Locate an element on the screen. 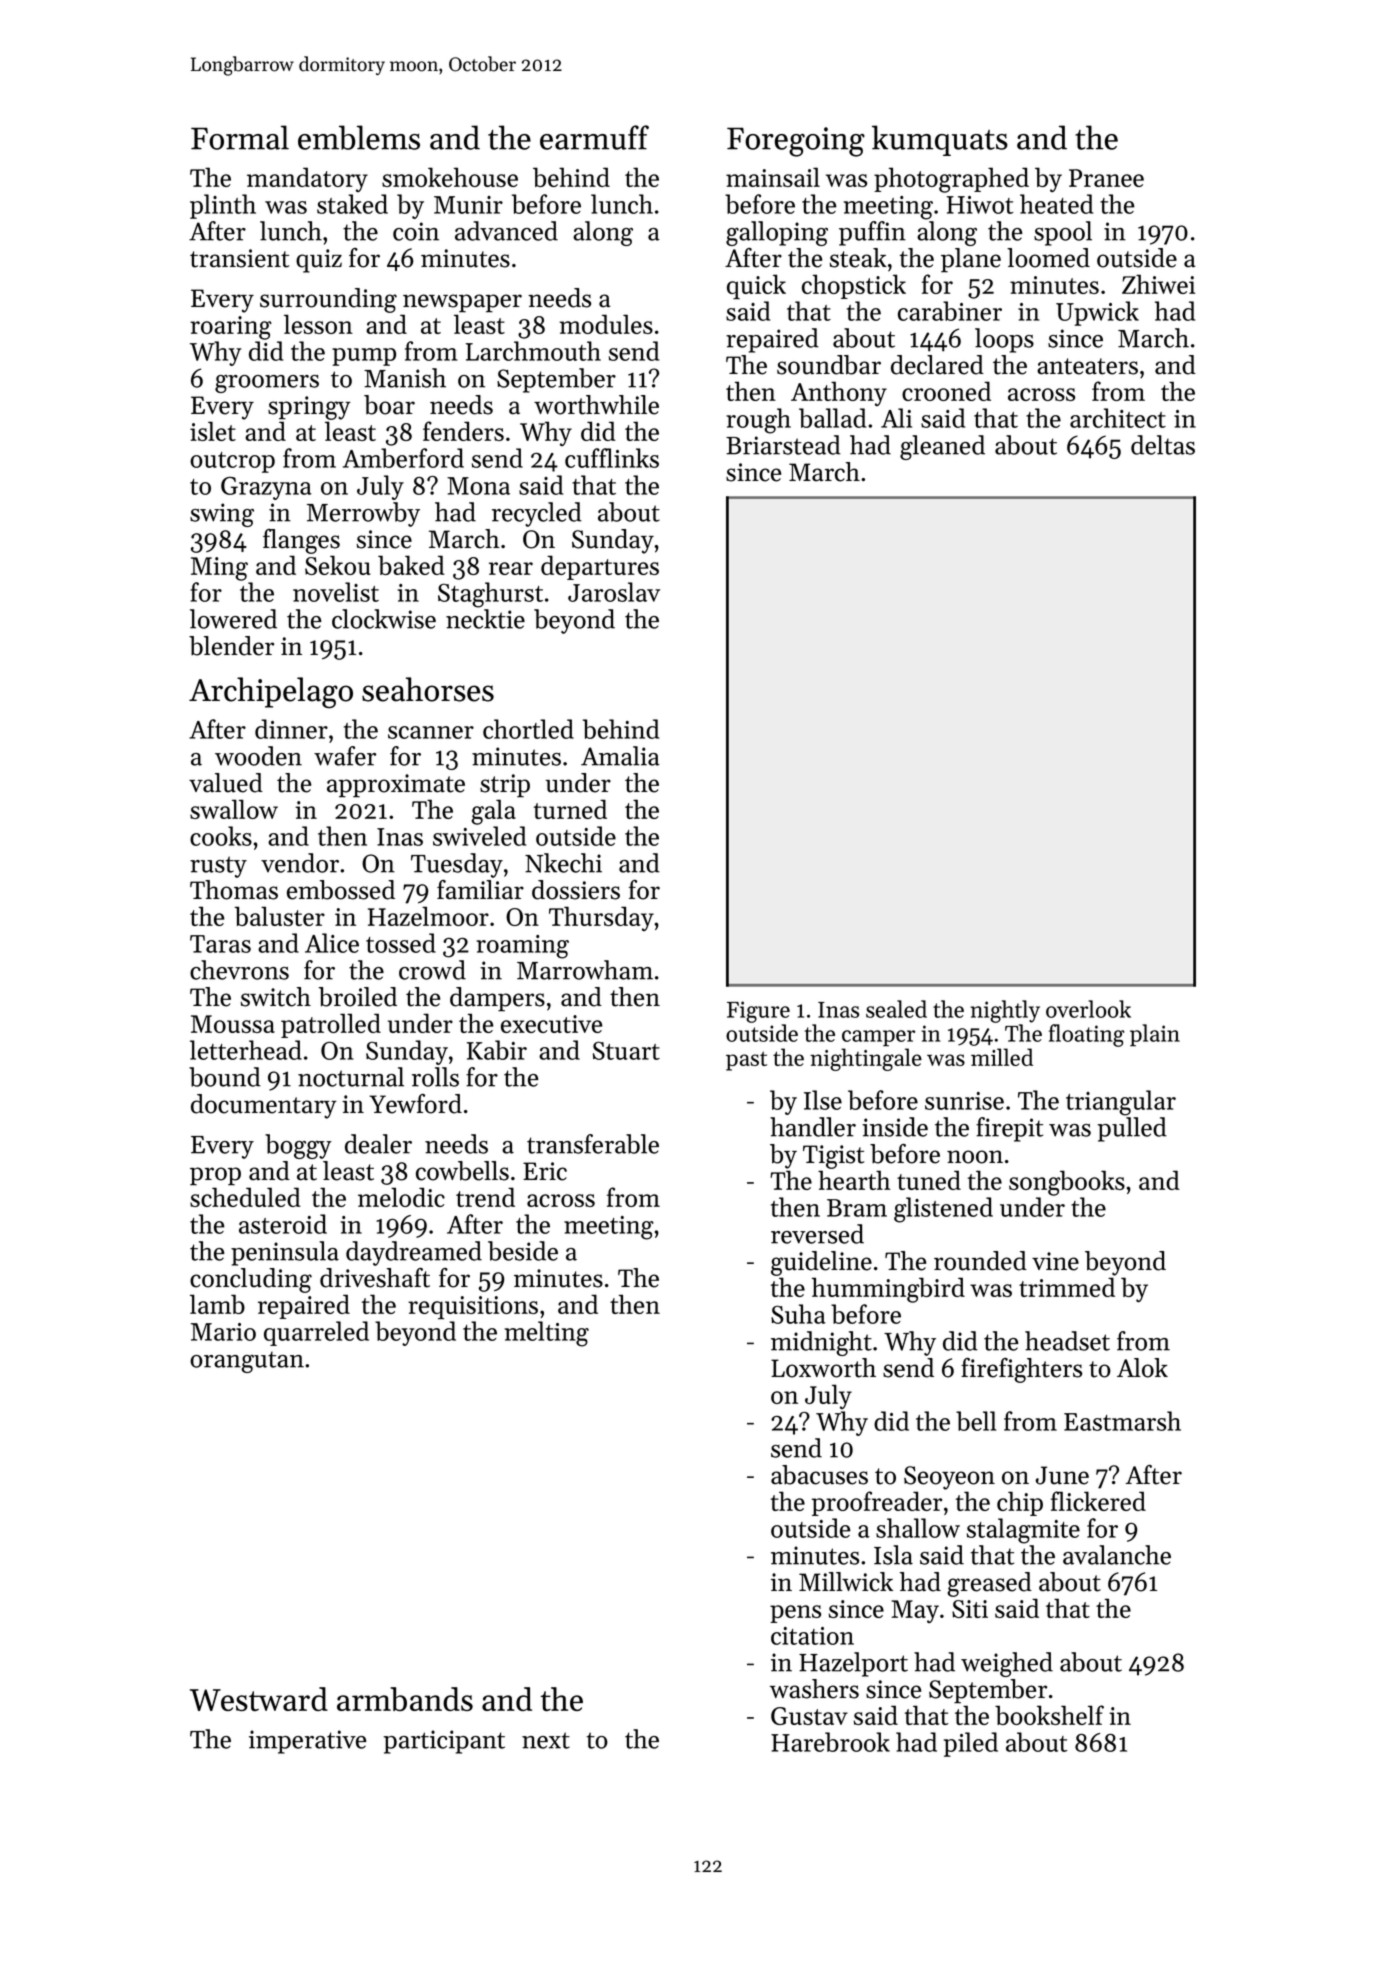  Harebrook is located at coordinates (830, 1742).
